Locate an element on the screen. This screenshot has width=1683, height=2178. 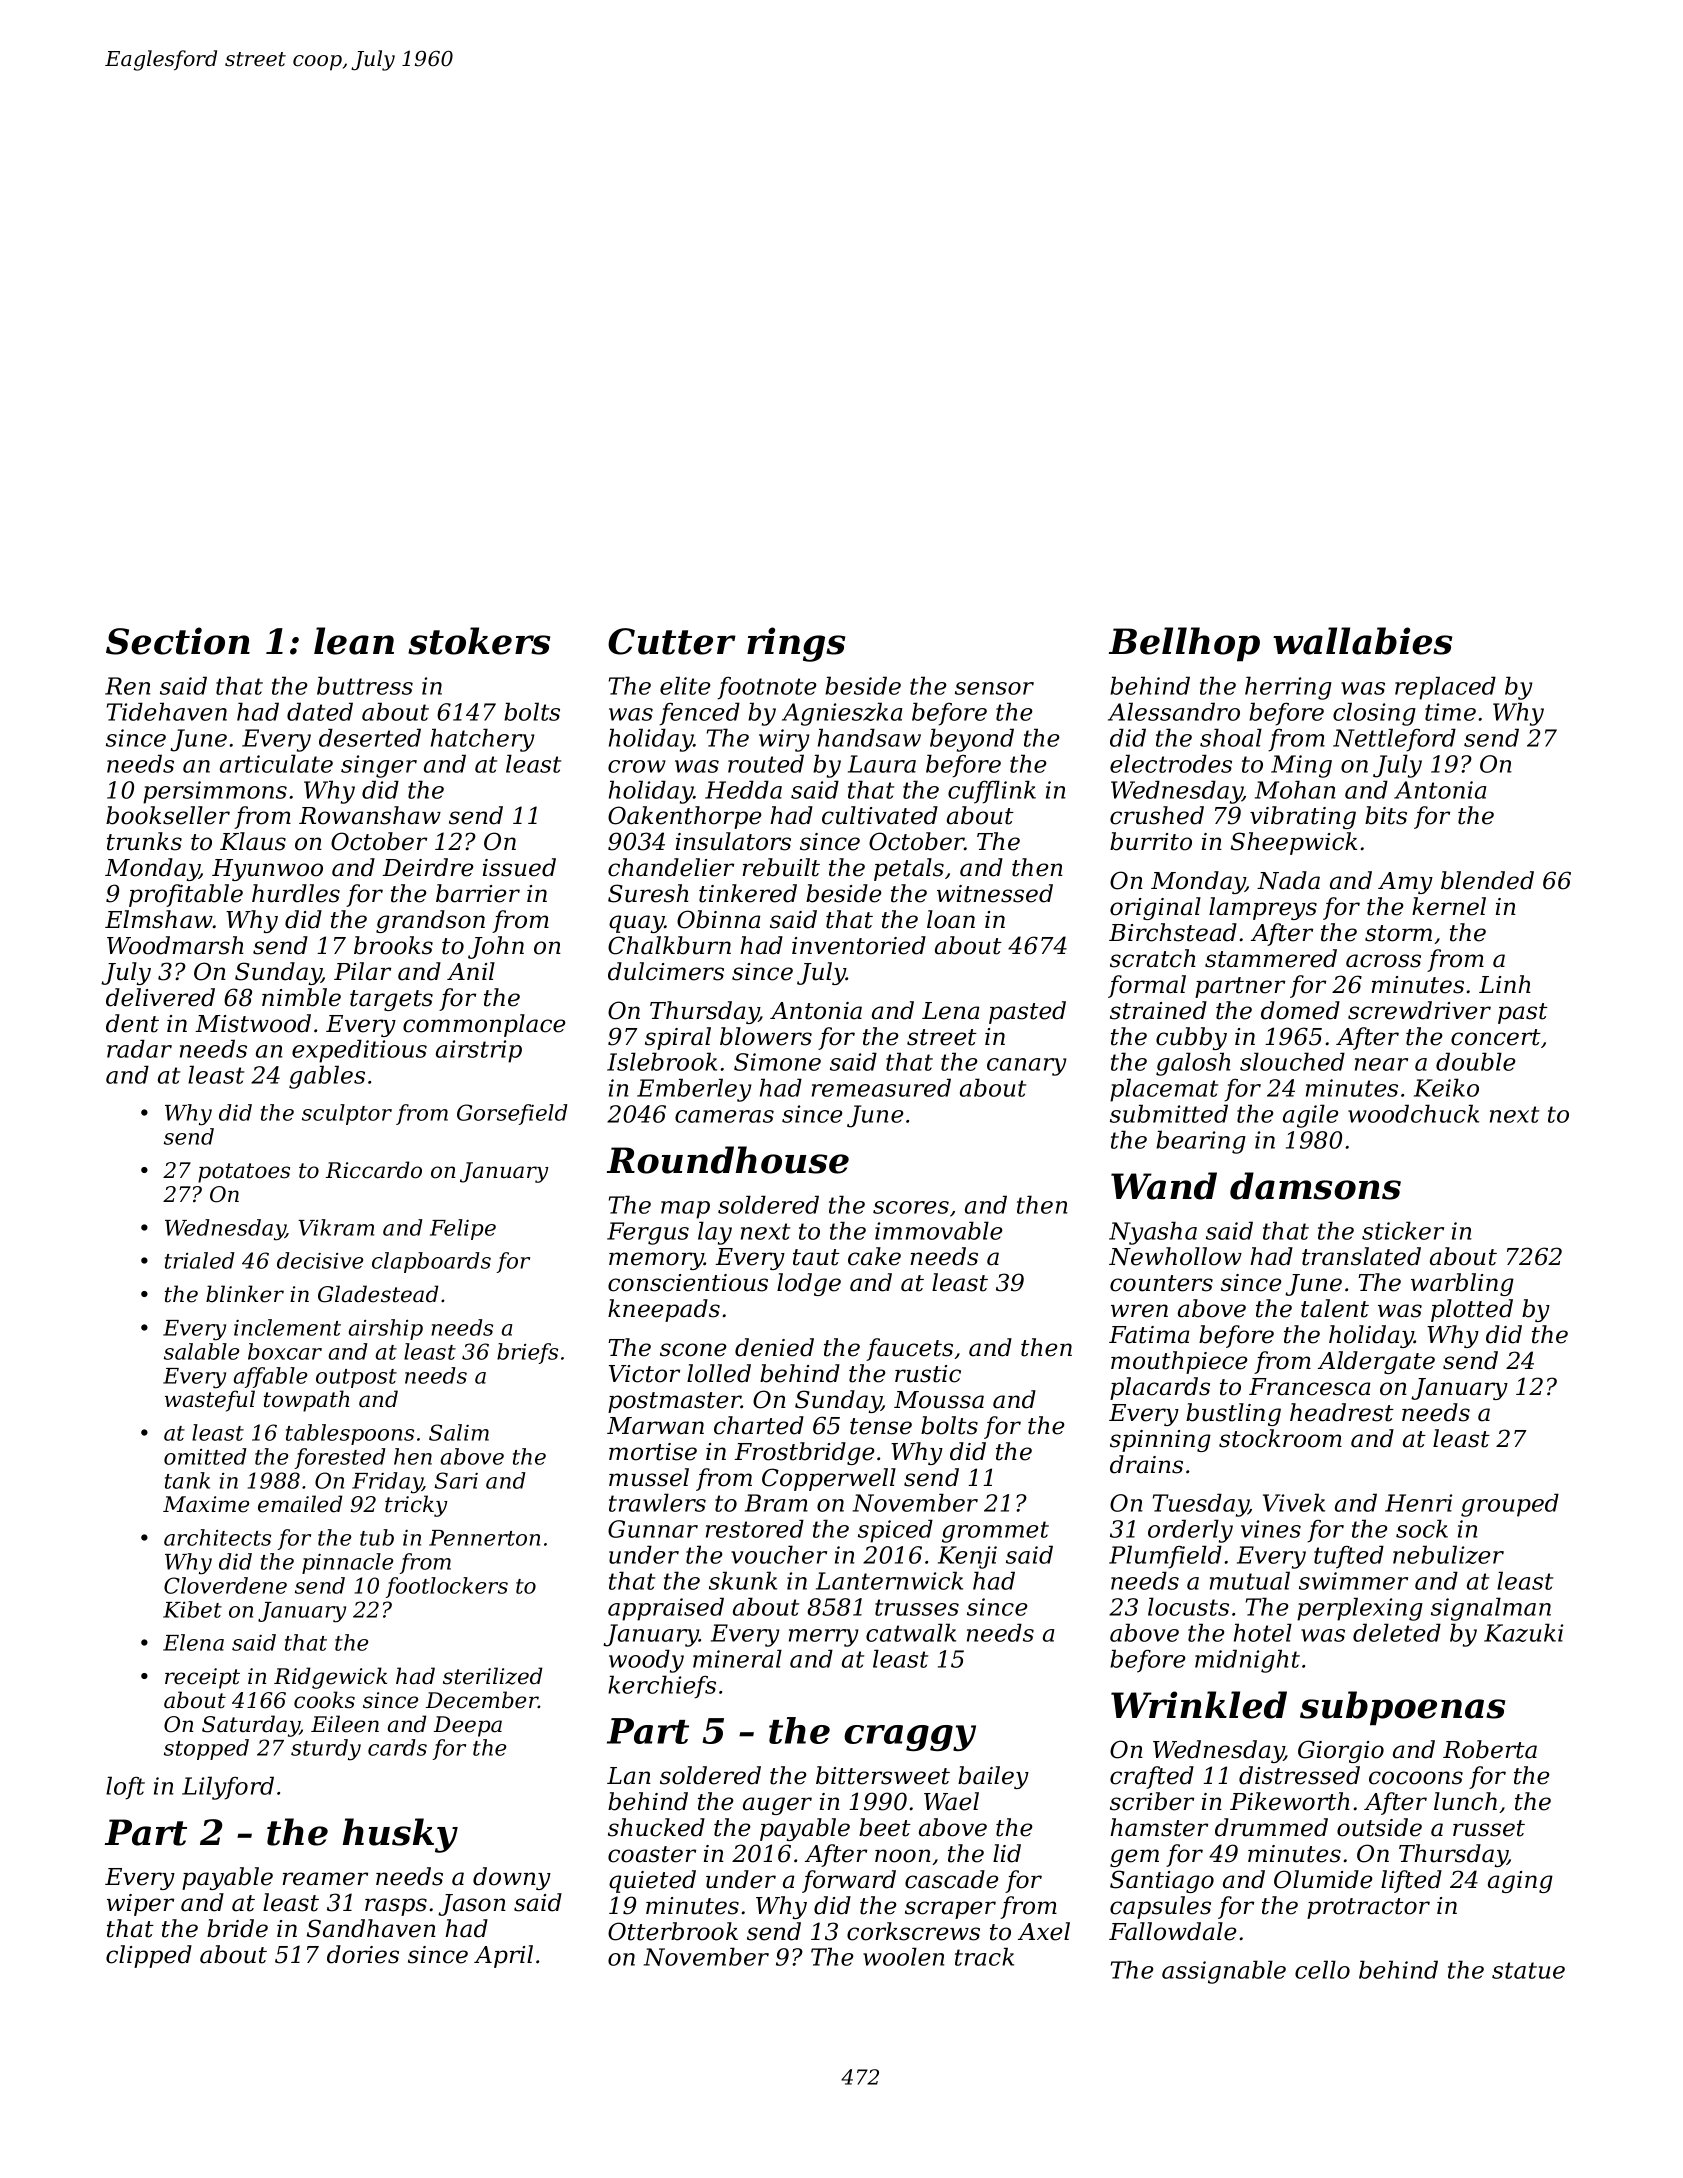
noon is located at coordinates (903, 1856).
